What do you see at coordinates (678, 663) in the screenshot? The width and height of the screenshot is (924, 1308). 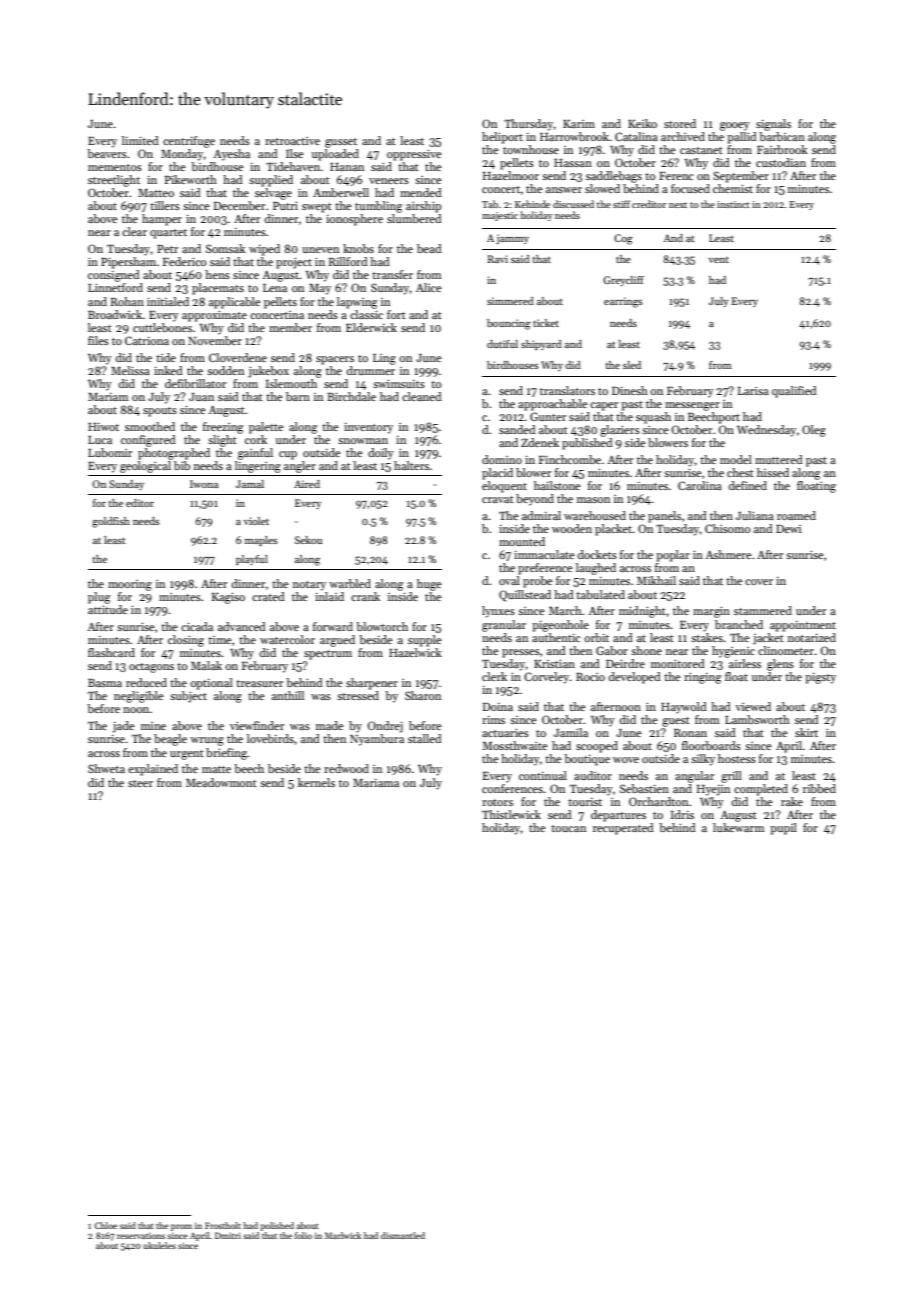 I see `monitored` at bounding box center [678, 663].
